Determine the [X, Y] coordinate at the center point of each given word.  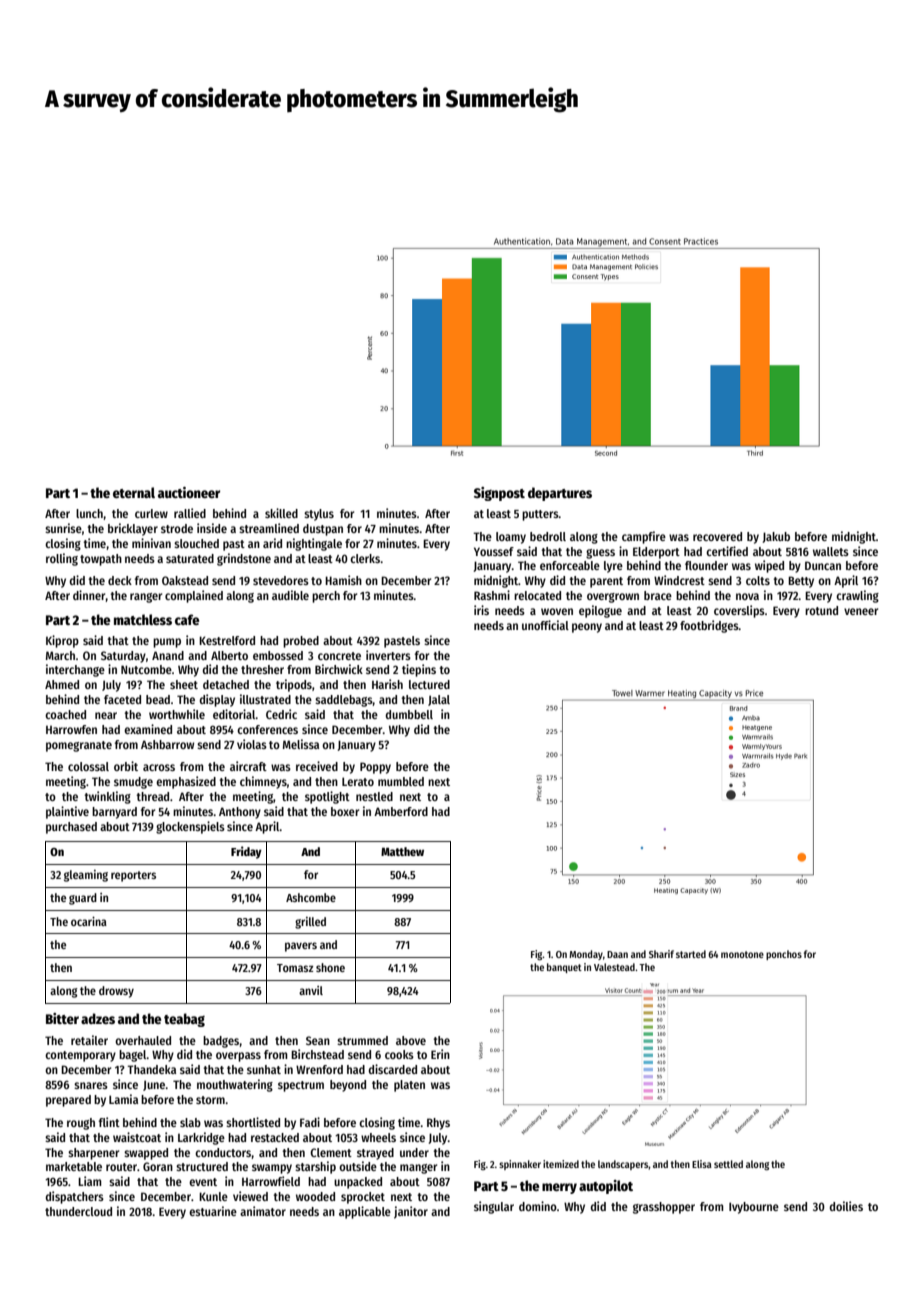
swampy [272, 1169]
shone [330, 967]
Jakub [776, 537]
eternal [134, 492]
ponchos [784, 955]
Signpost [499, 494]
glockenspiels [190, 827]
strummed [362, 1040]
